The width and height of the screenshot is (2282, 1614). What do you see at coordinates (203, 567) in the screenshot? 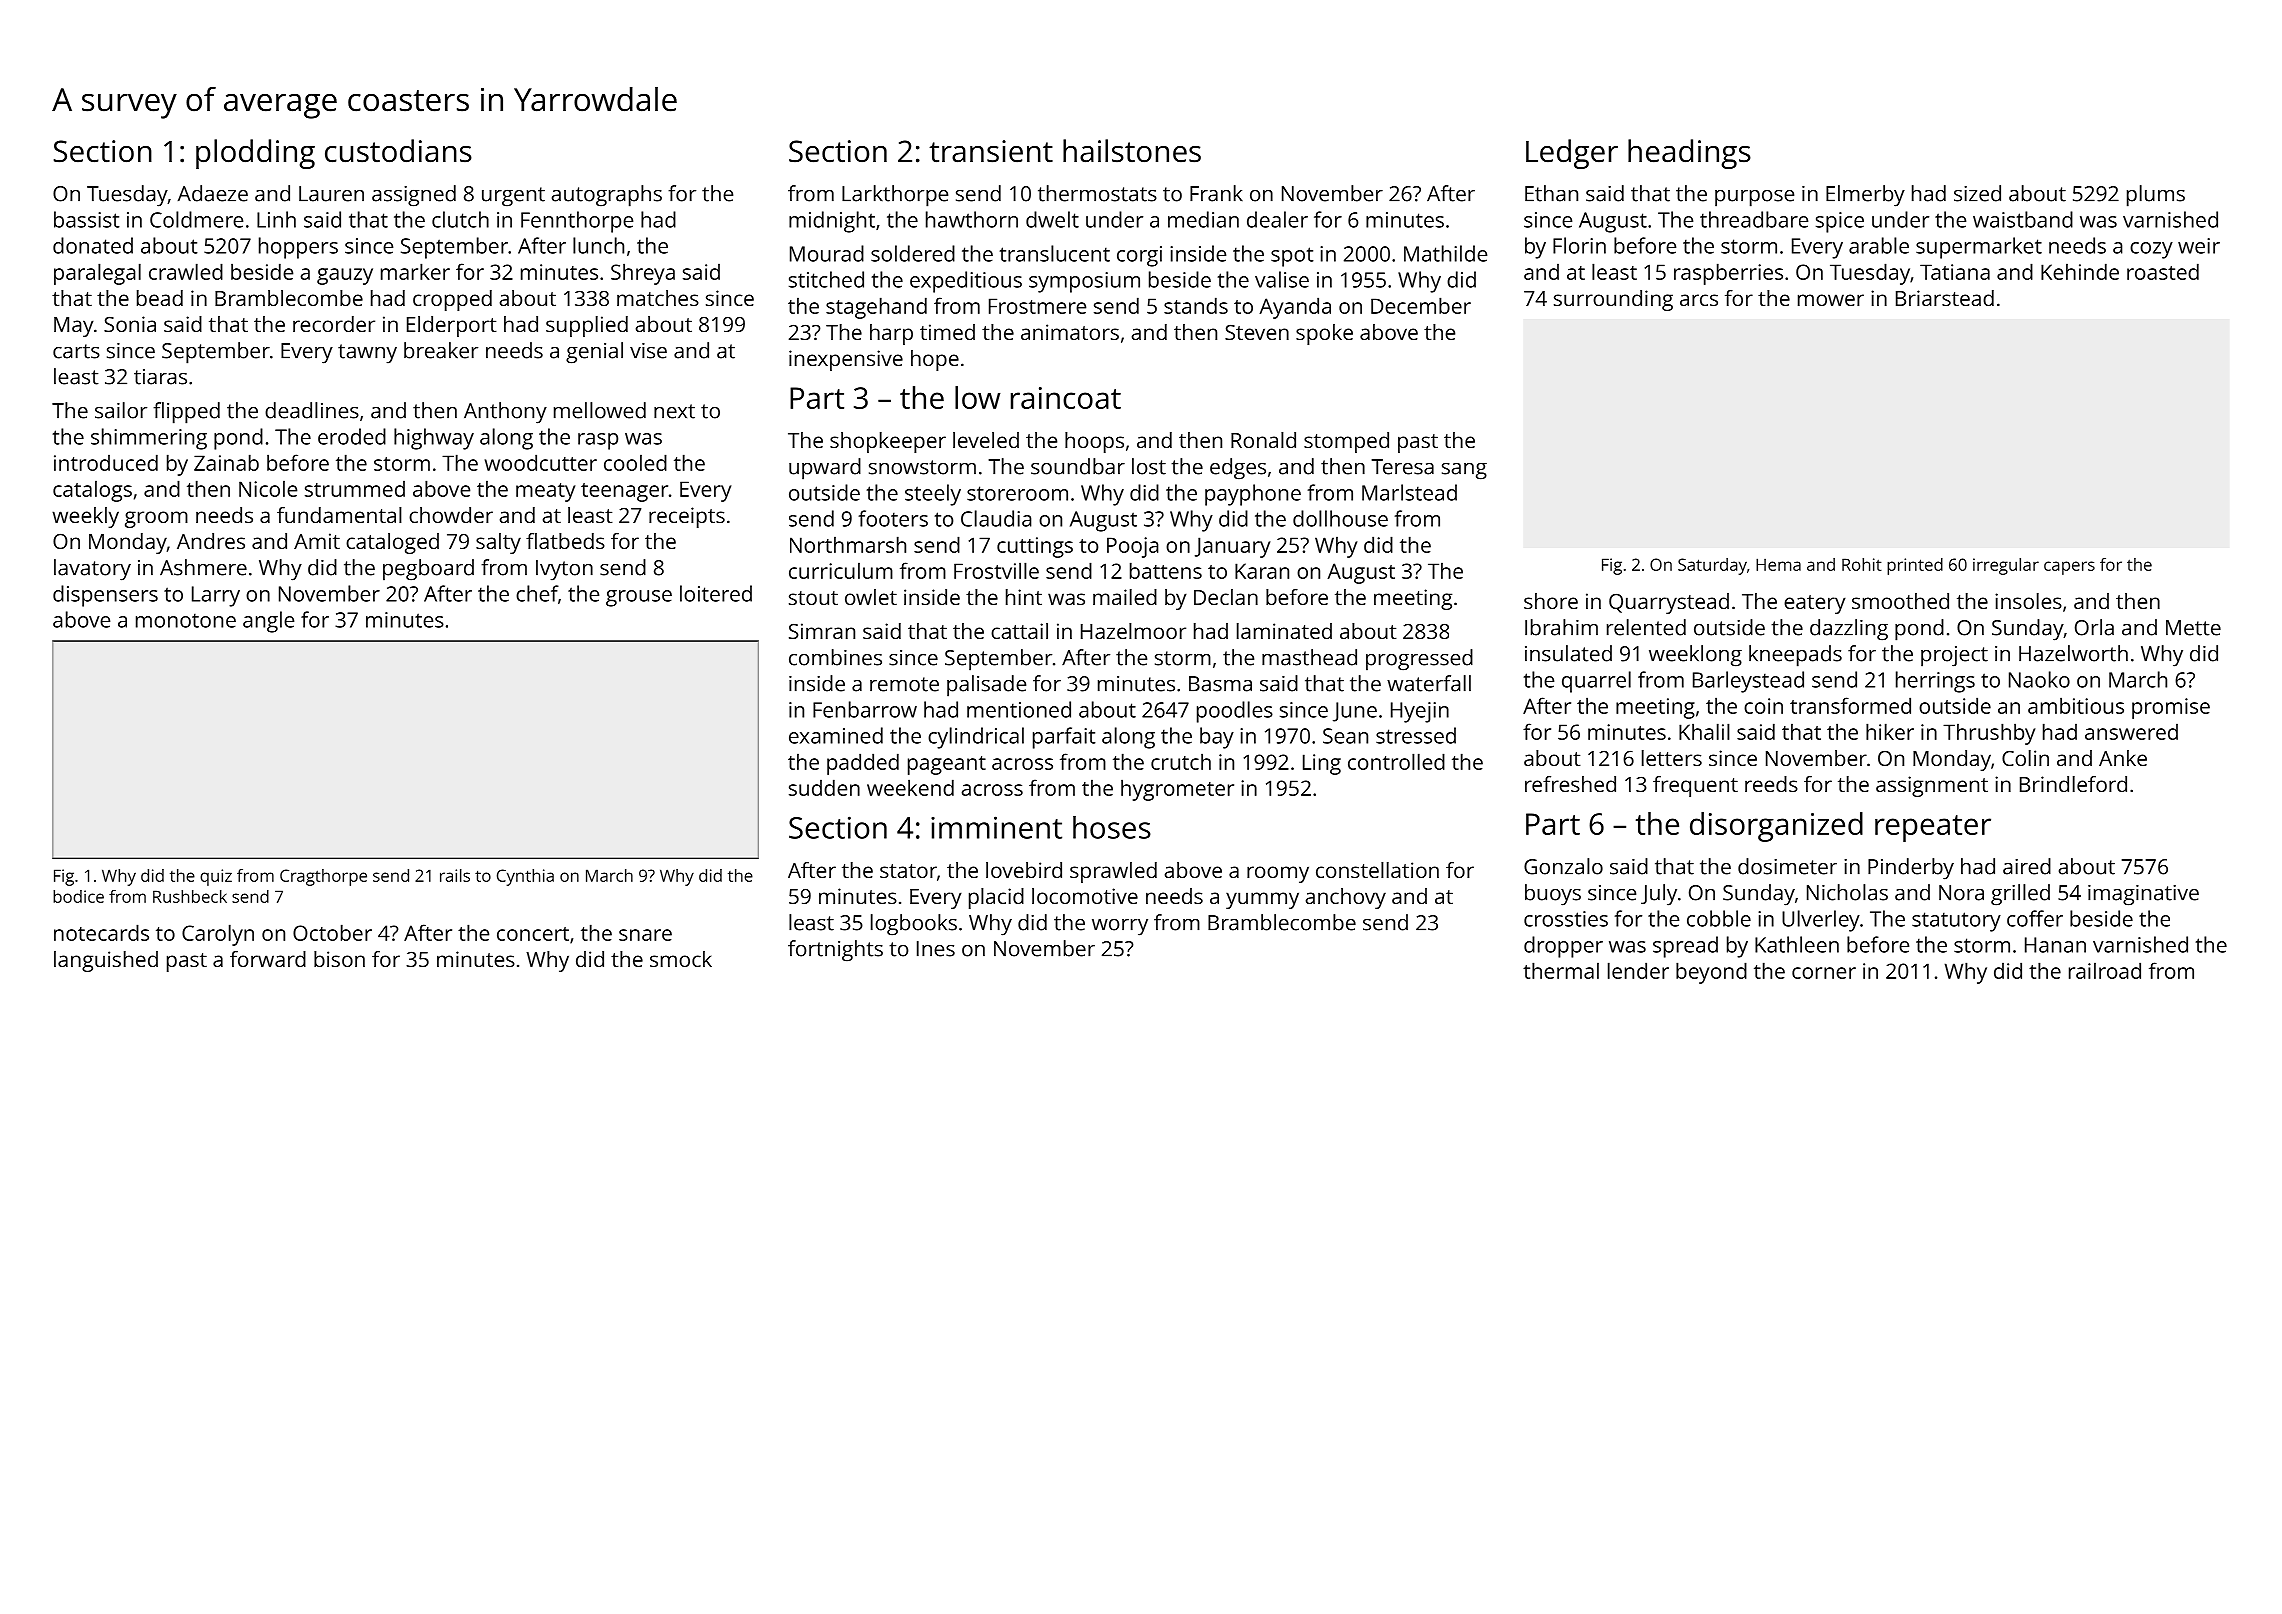
I see `Ashmere` at bounding box center [203, 567].
